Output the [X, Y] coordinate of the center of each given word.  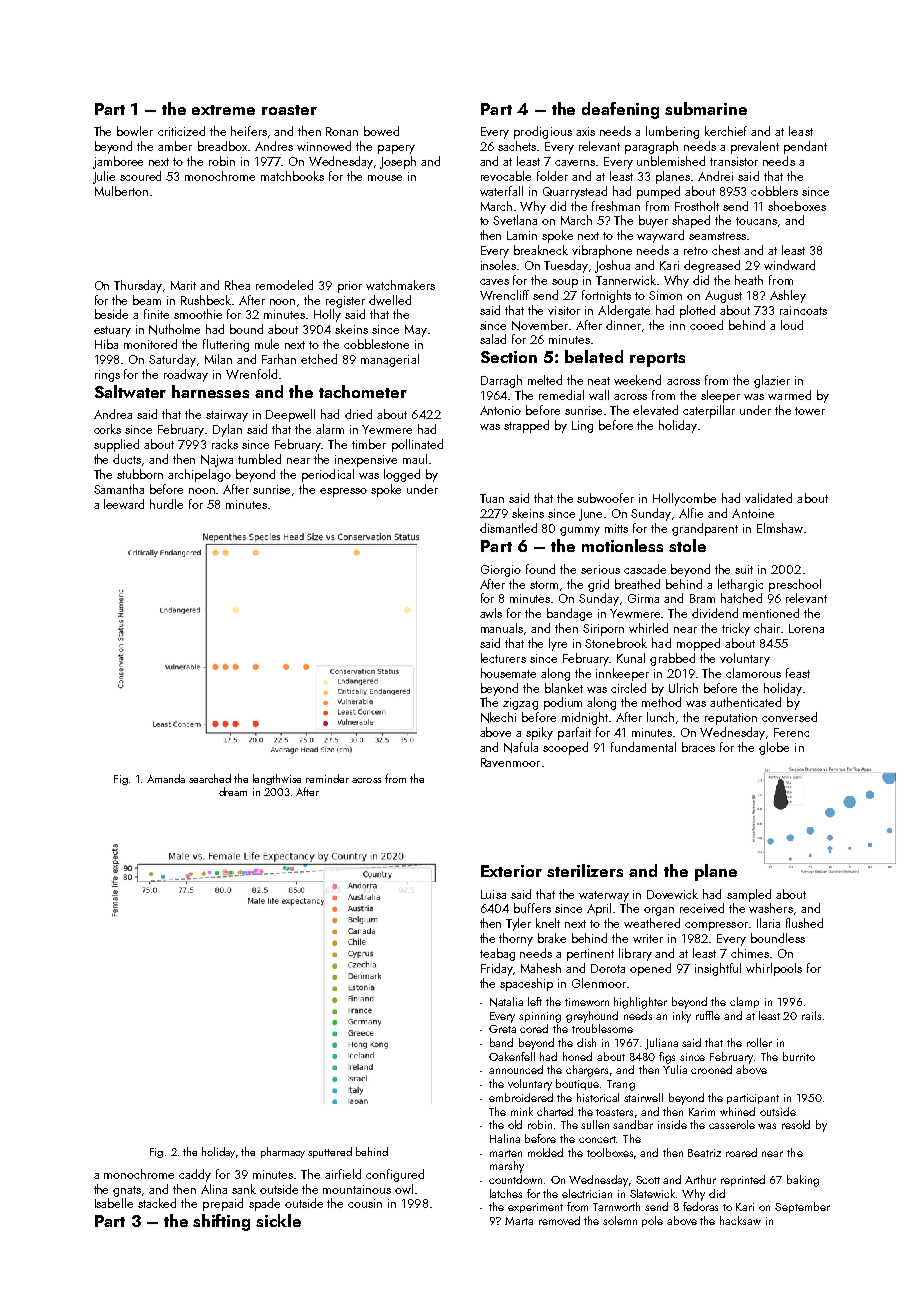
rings [107, 376]
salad [493, 339]
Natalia [506, 1002]
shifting [221, 1222]
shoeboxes [797, 206]
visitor [564, 310]
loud [792, 325]
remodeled [284, 285]
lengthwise [277, 779]
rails [811, 1015]
